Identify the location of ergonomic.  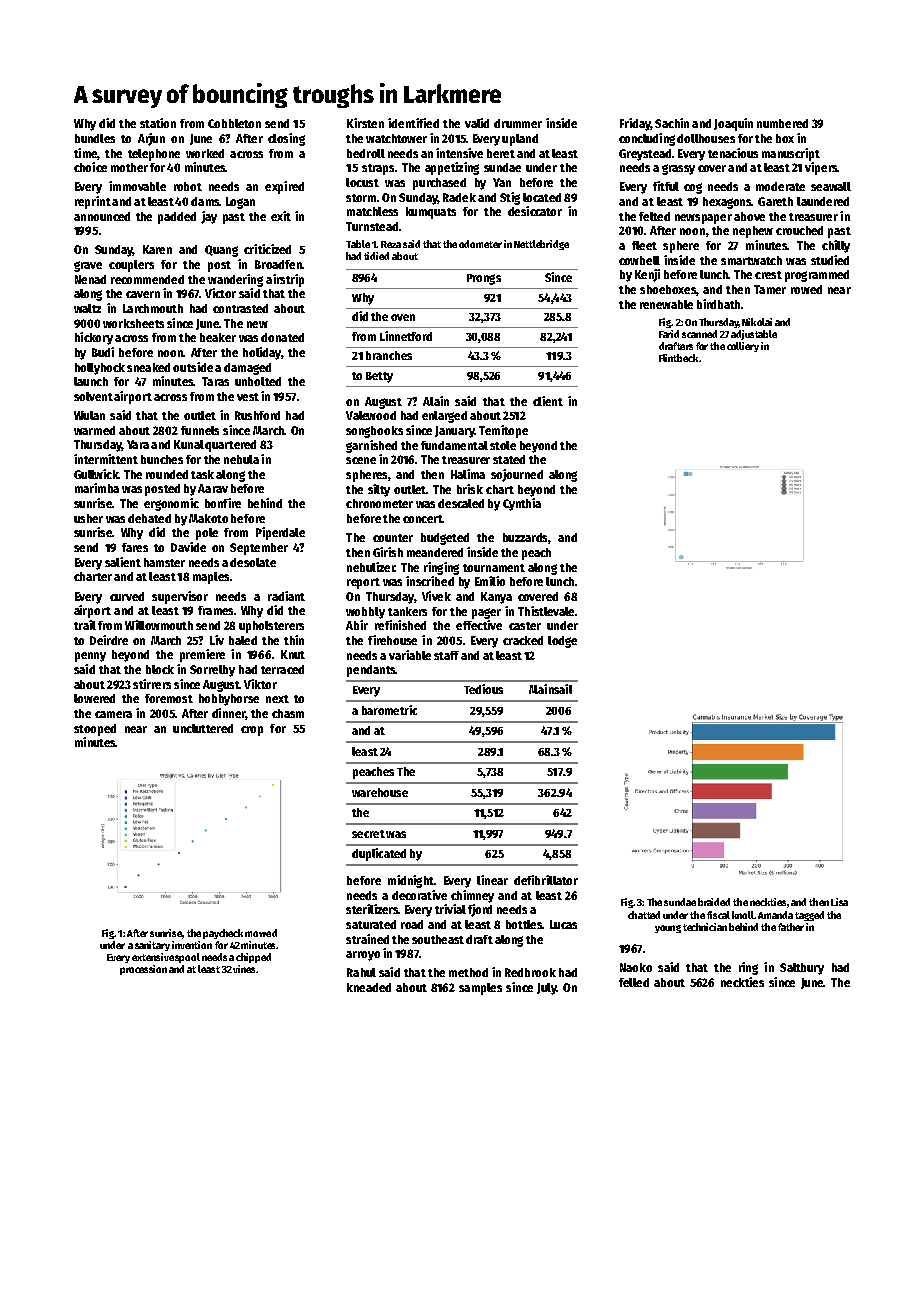
(171, 504).
